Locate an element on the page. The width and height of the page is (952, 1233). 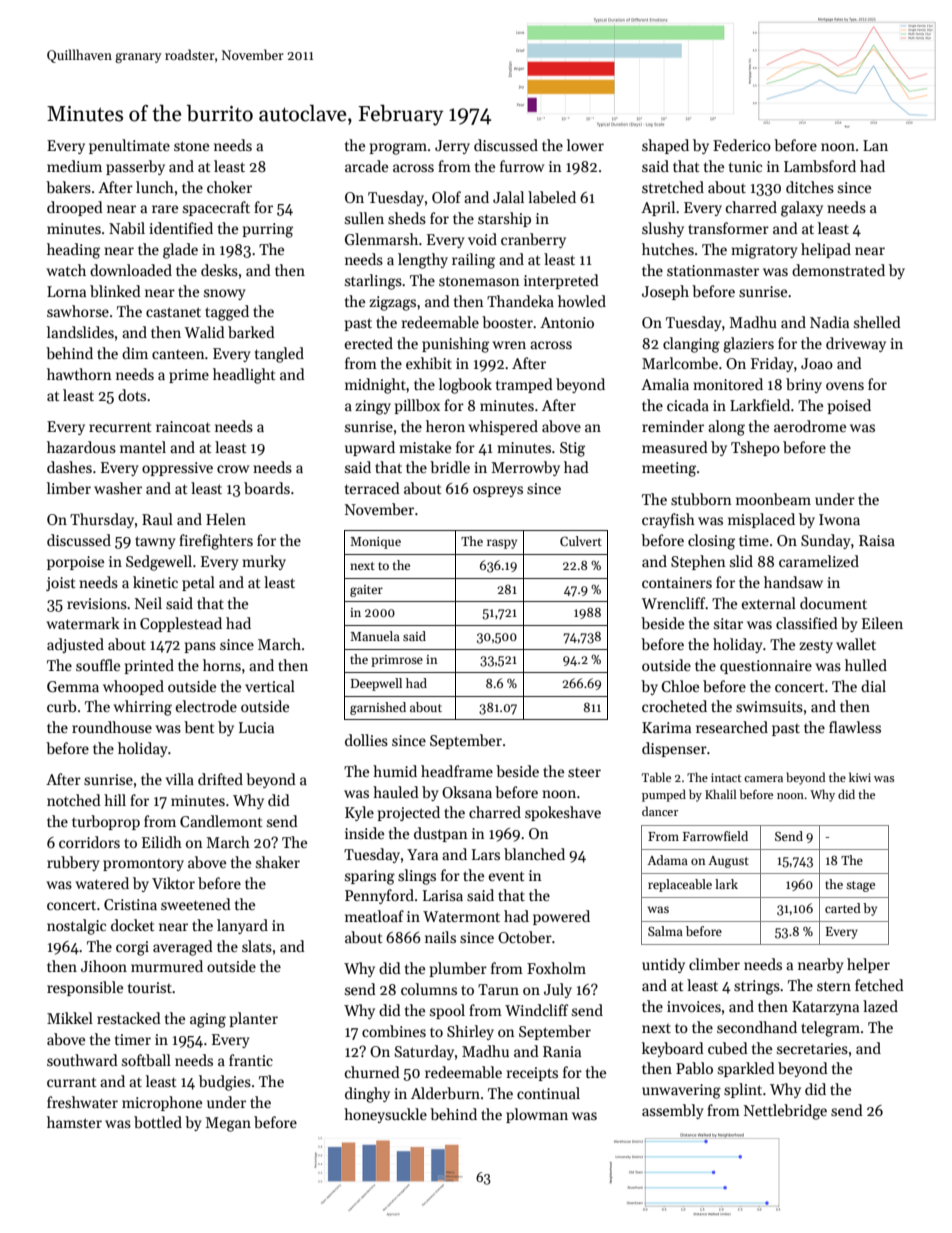
lower is located at coordinates (585, 145).
